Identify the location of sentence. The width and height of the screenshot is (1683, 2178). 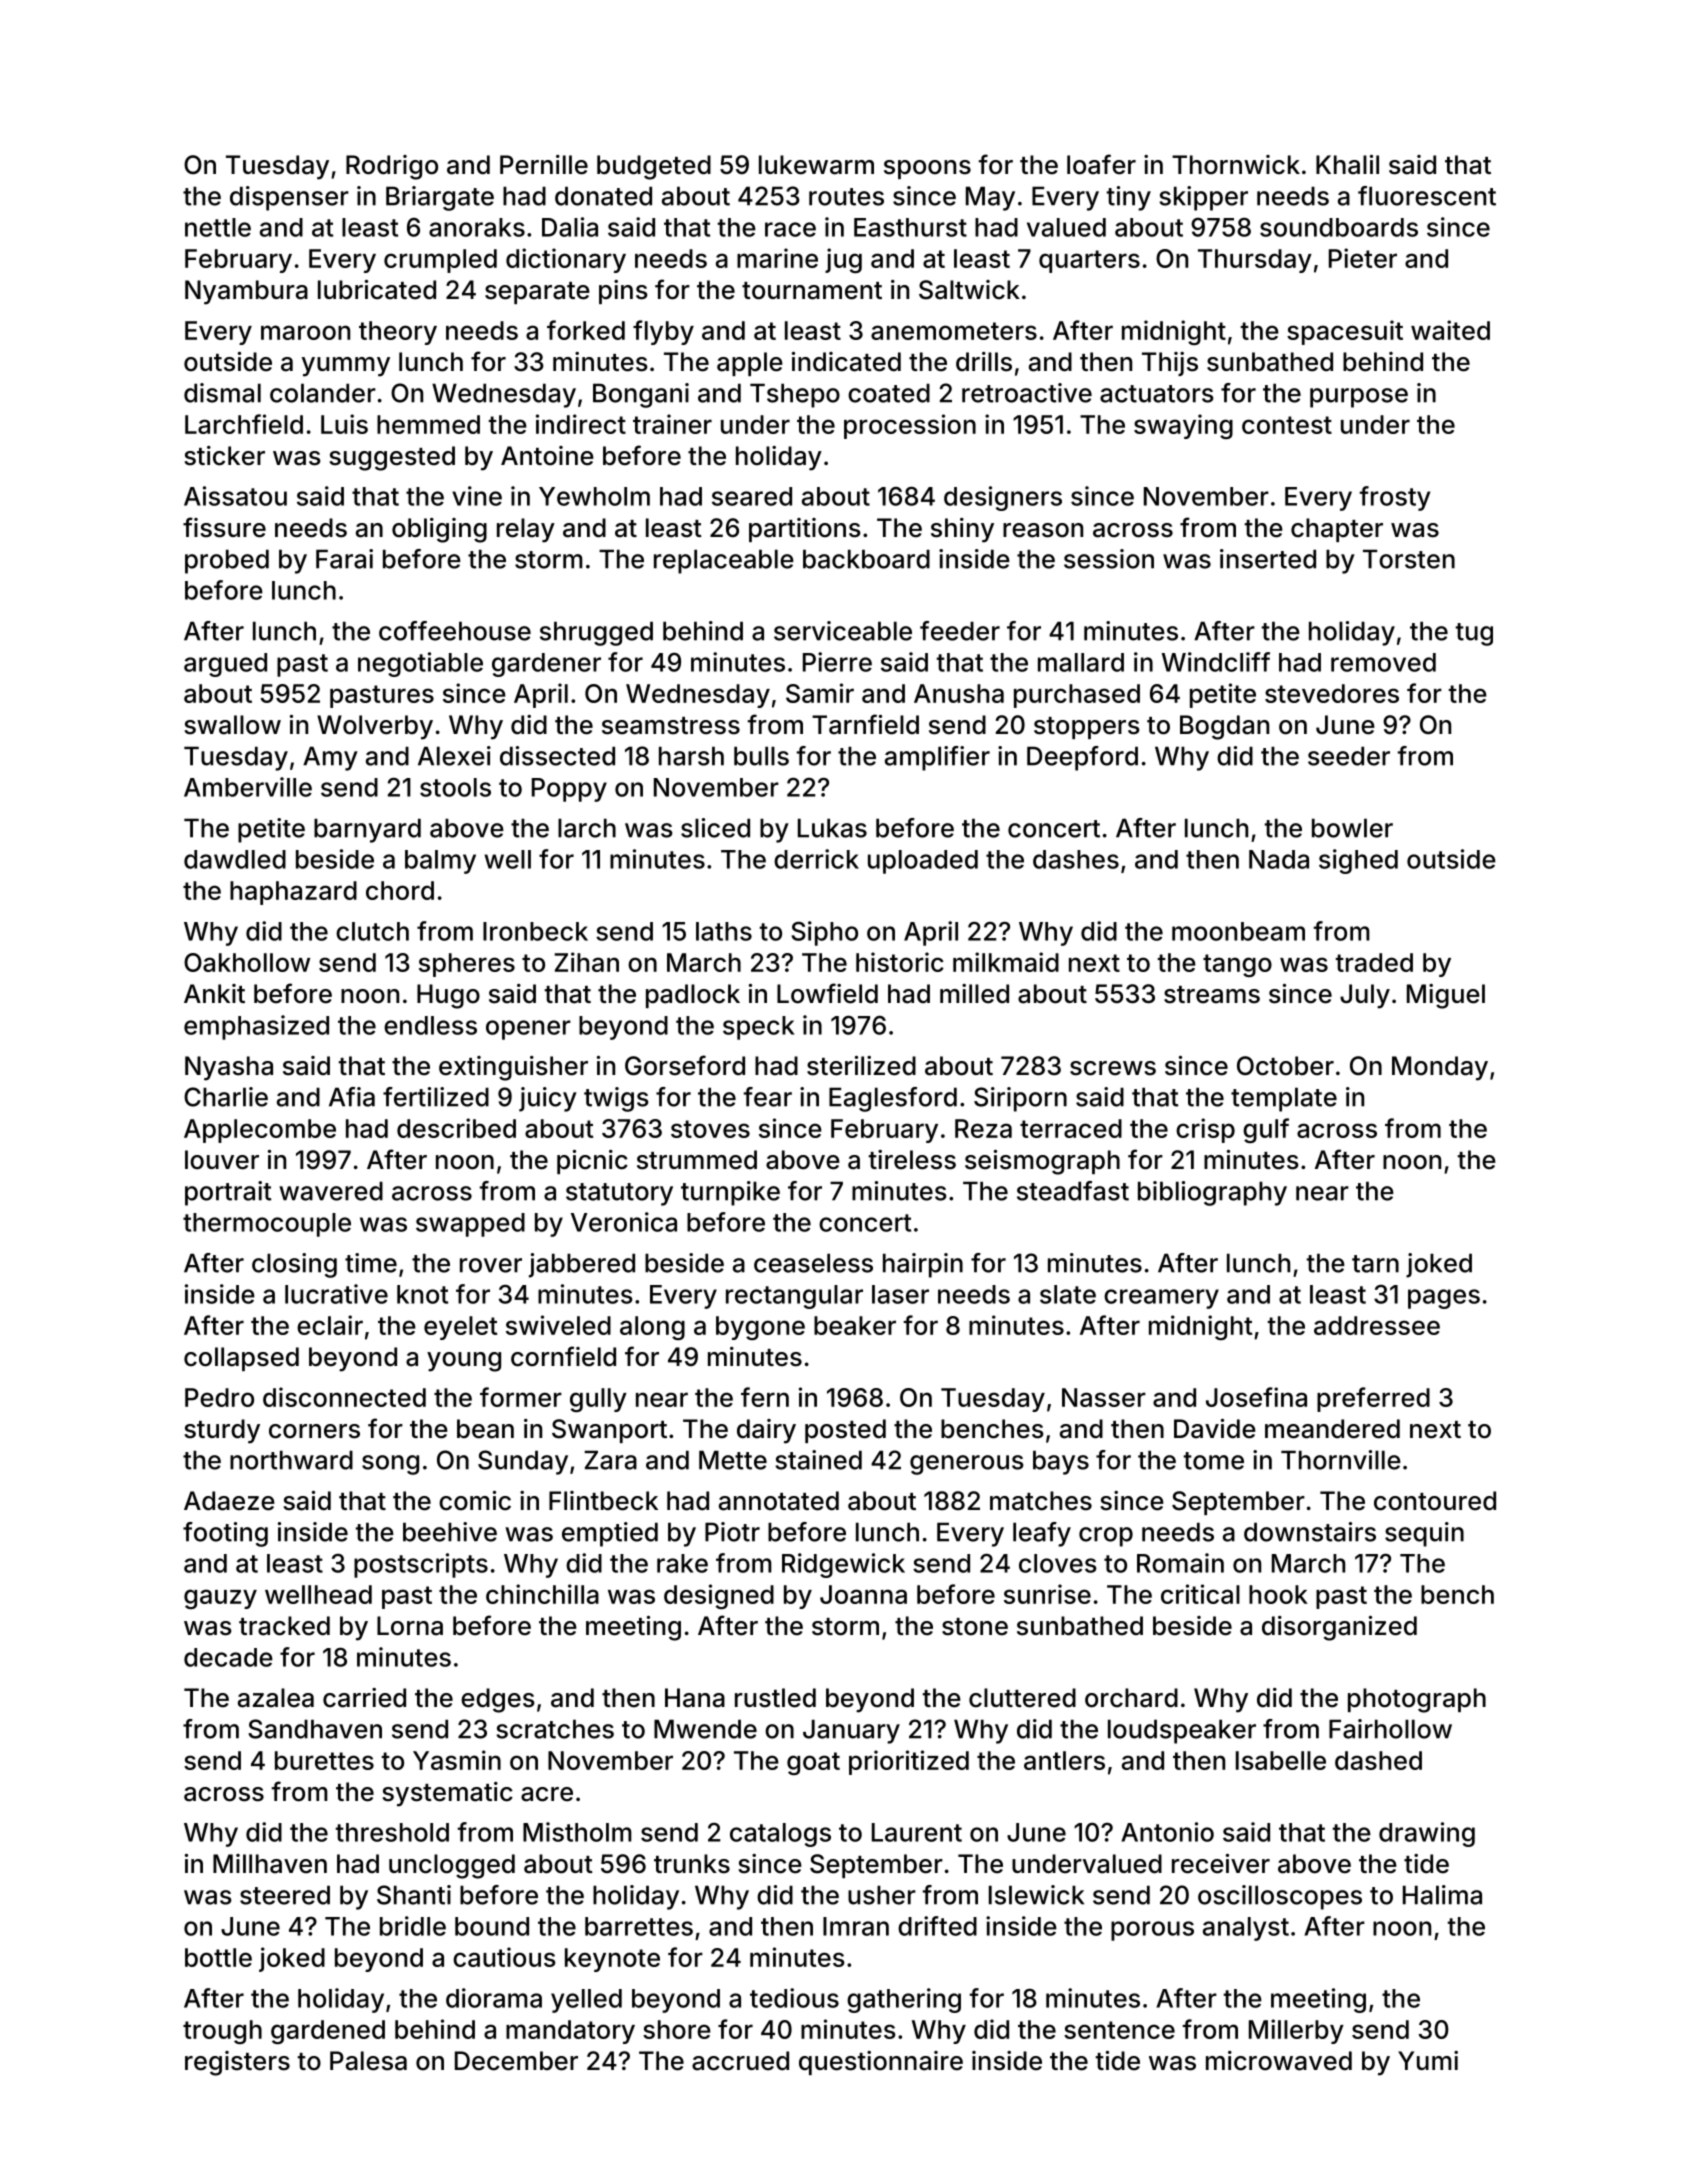
(1119, 2030).
